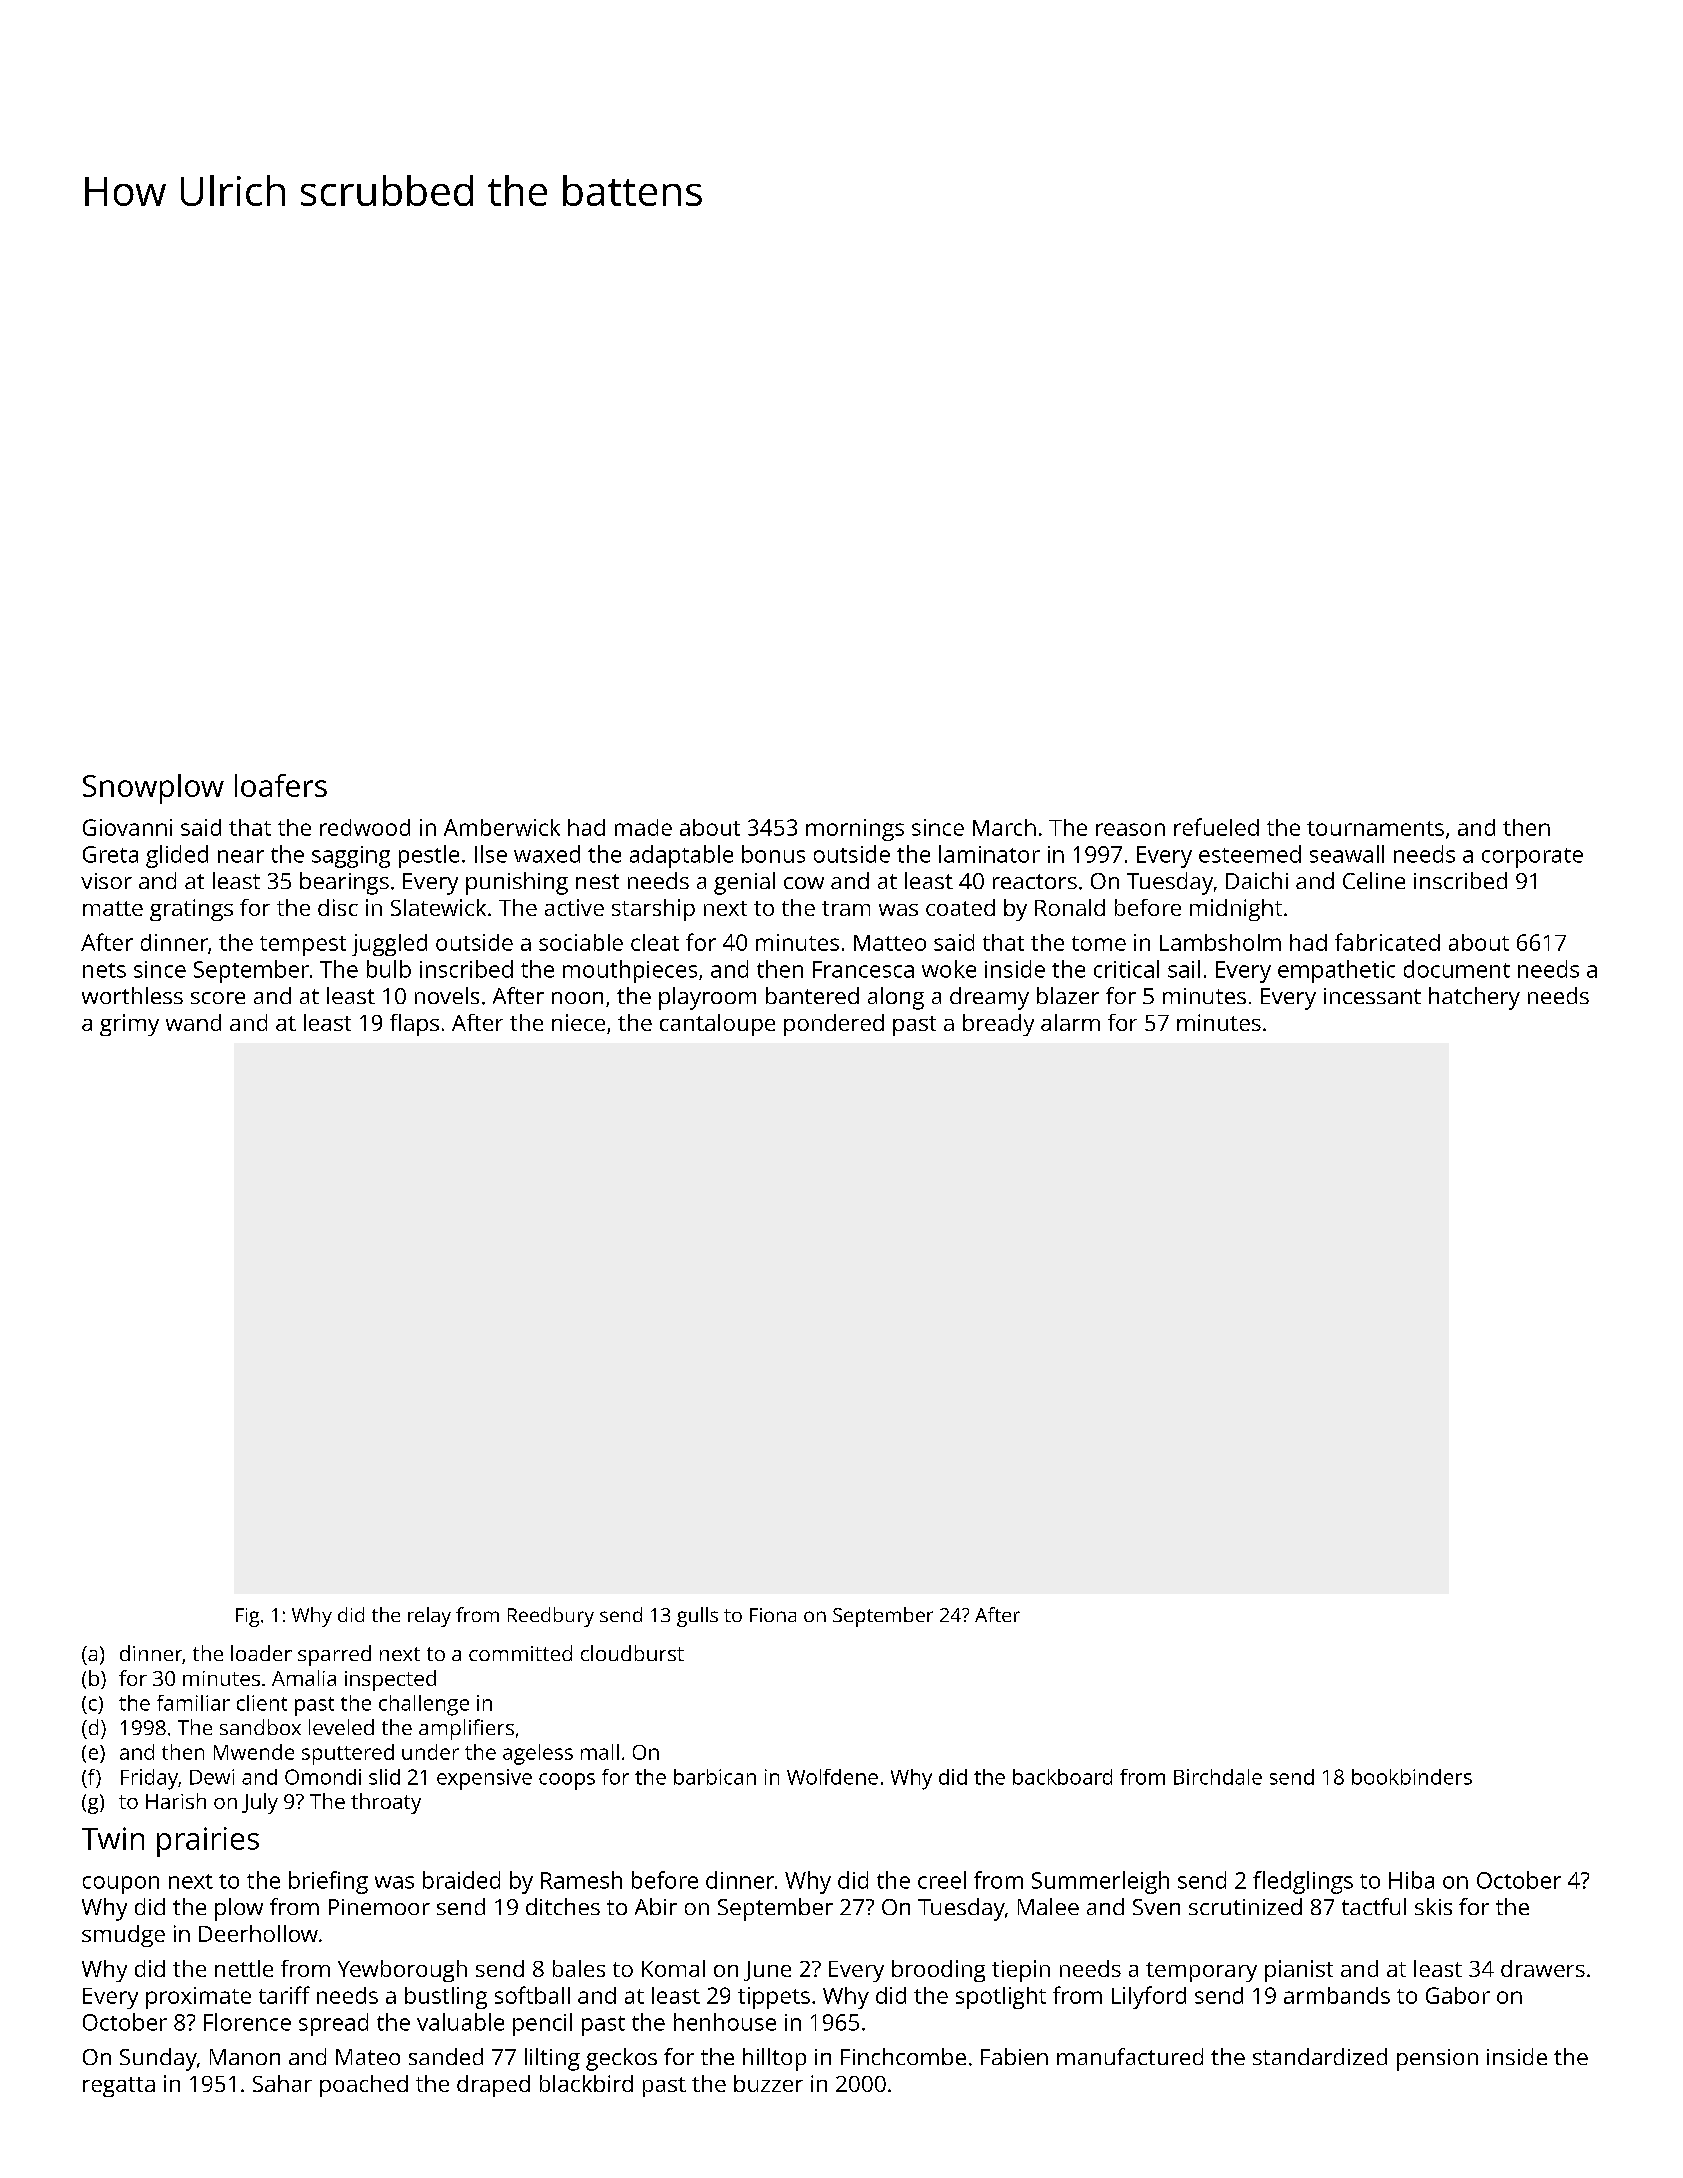 The height and width of the page is (2178, 1683). I want to click on pondered, so click(834, 1025).
